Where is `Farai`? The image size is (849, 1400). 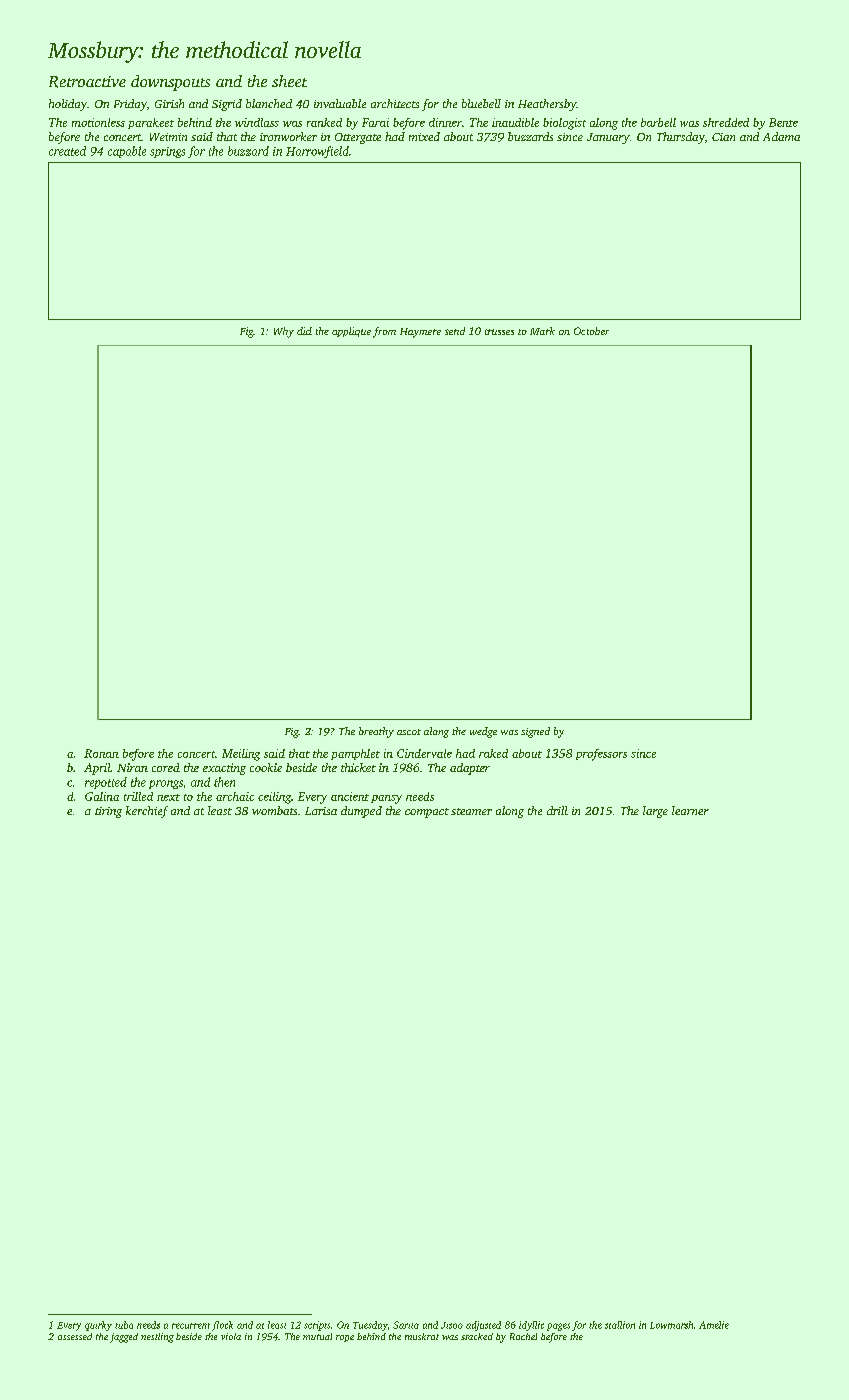
Farai is located at coordinates (375, 122).
